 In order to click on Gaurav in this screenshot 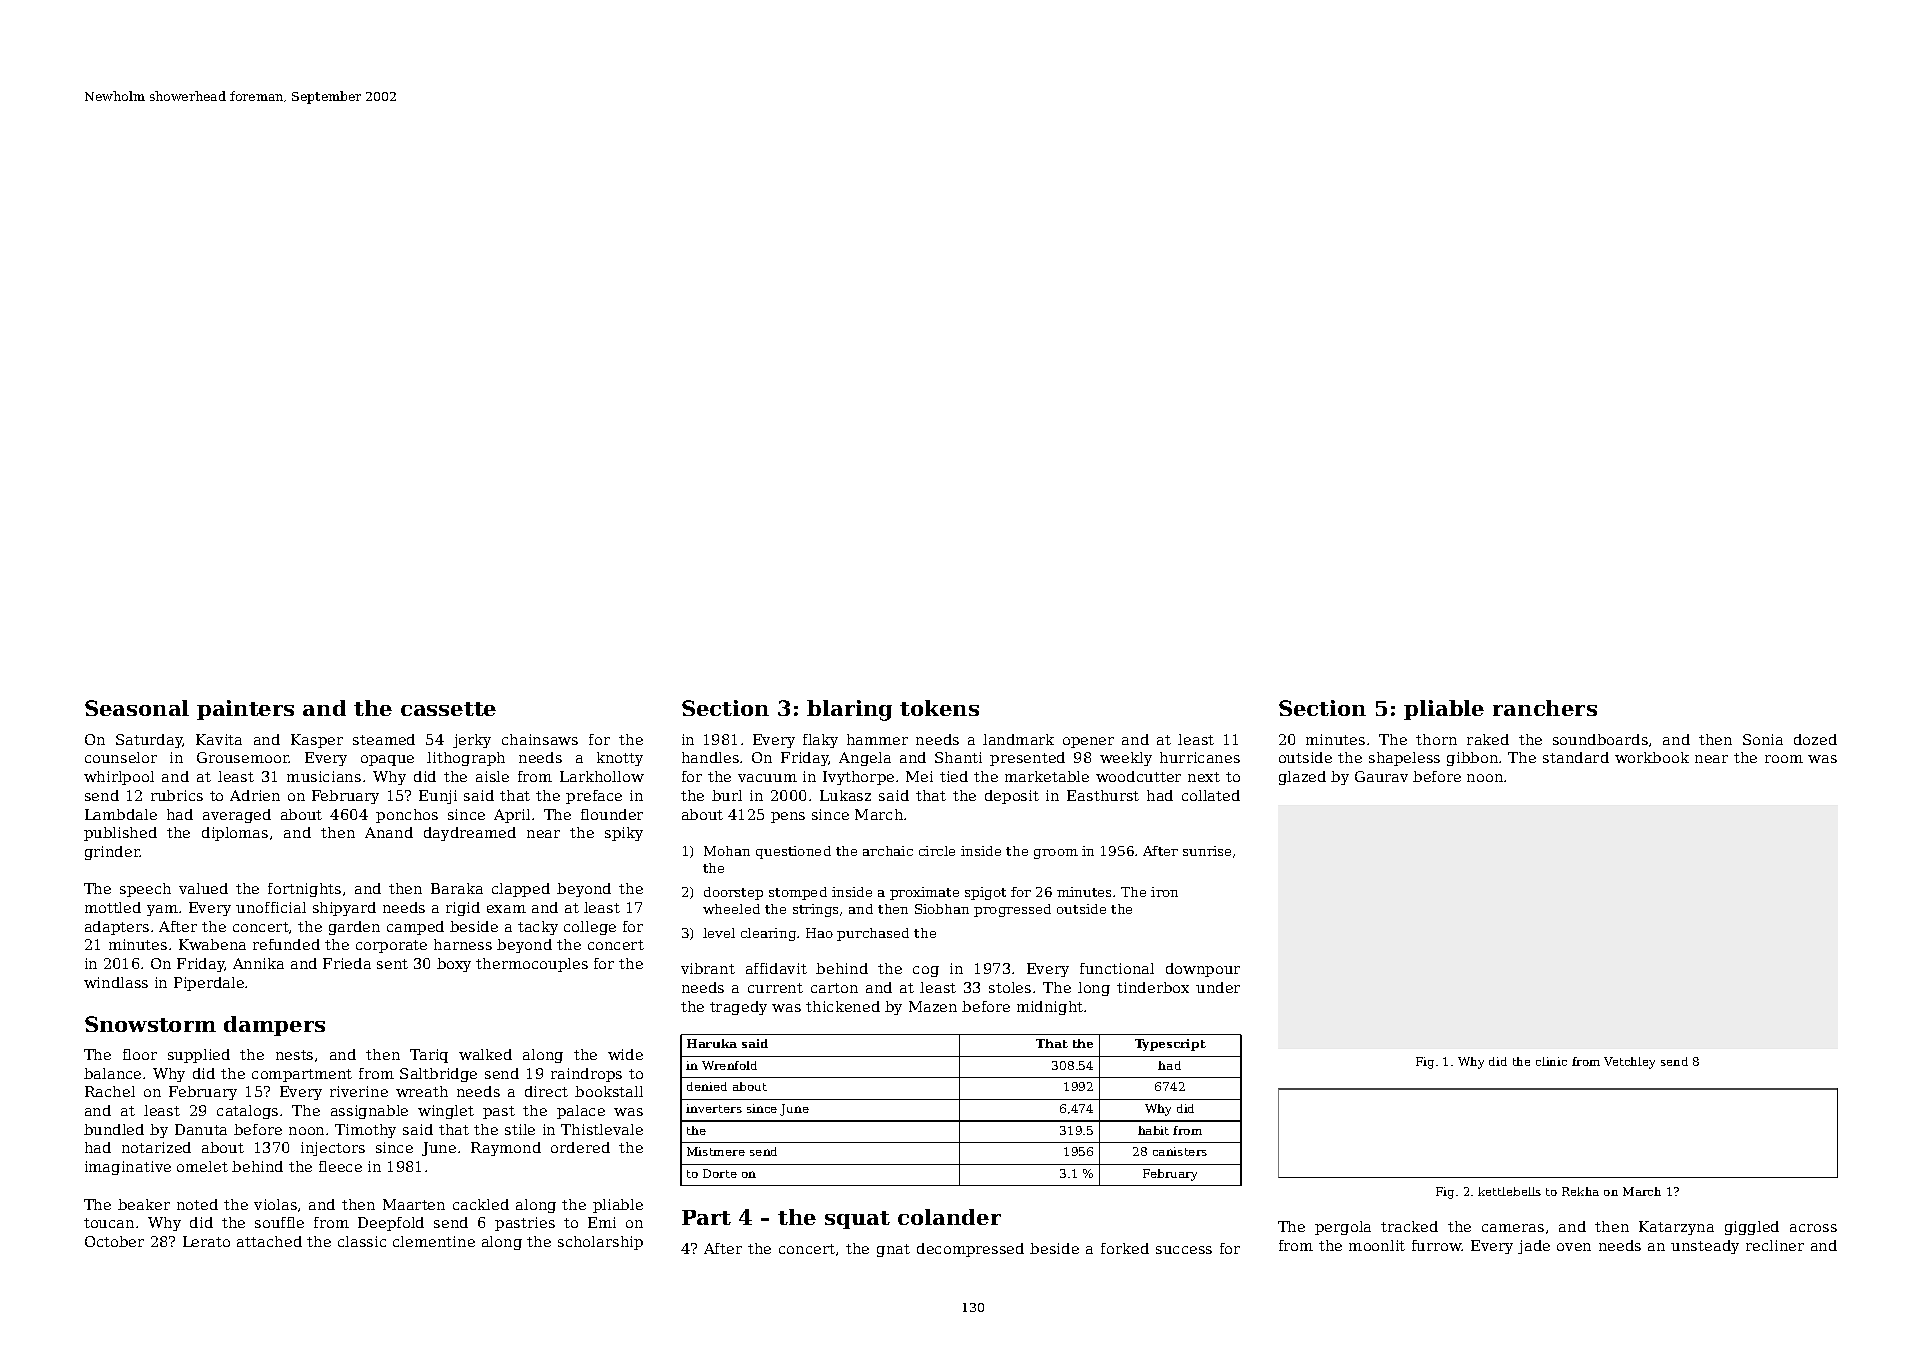, I will do `click(1381, 776)`.
